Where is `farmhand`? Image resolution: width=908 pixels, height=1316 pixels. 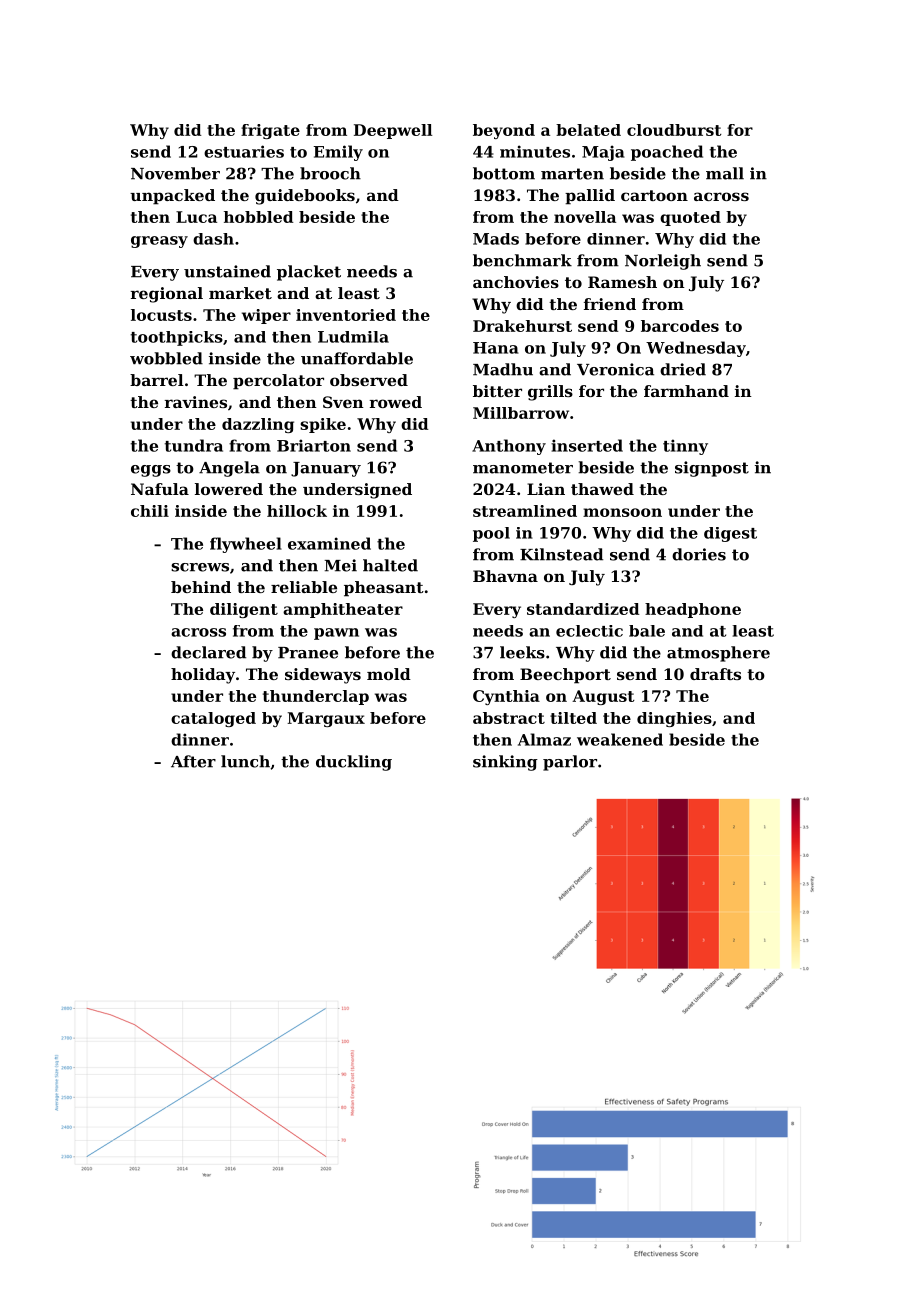
farmhand is located at coordinates (686, 391).
